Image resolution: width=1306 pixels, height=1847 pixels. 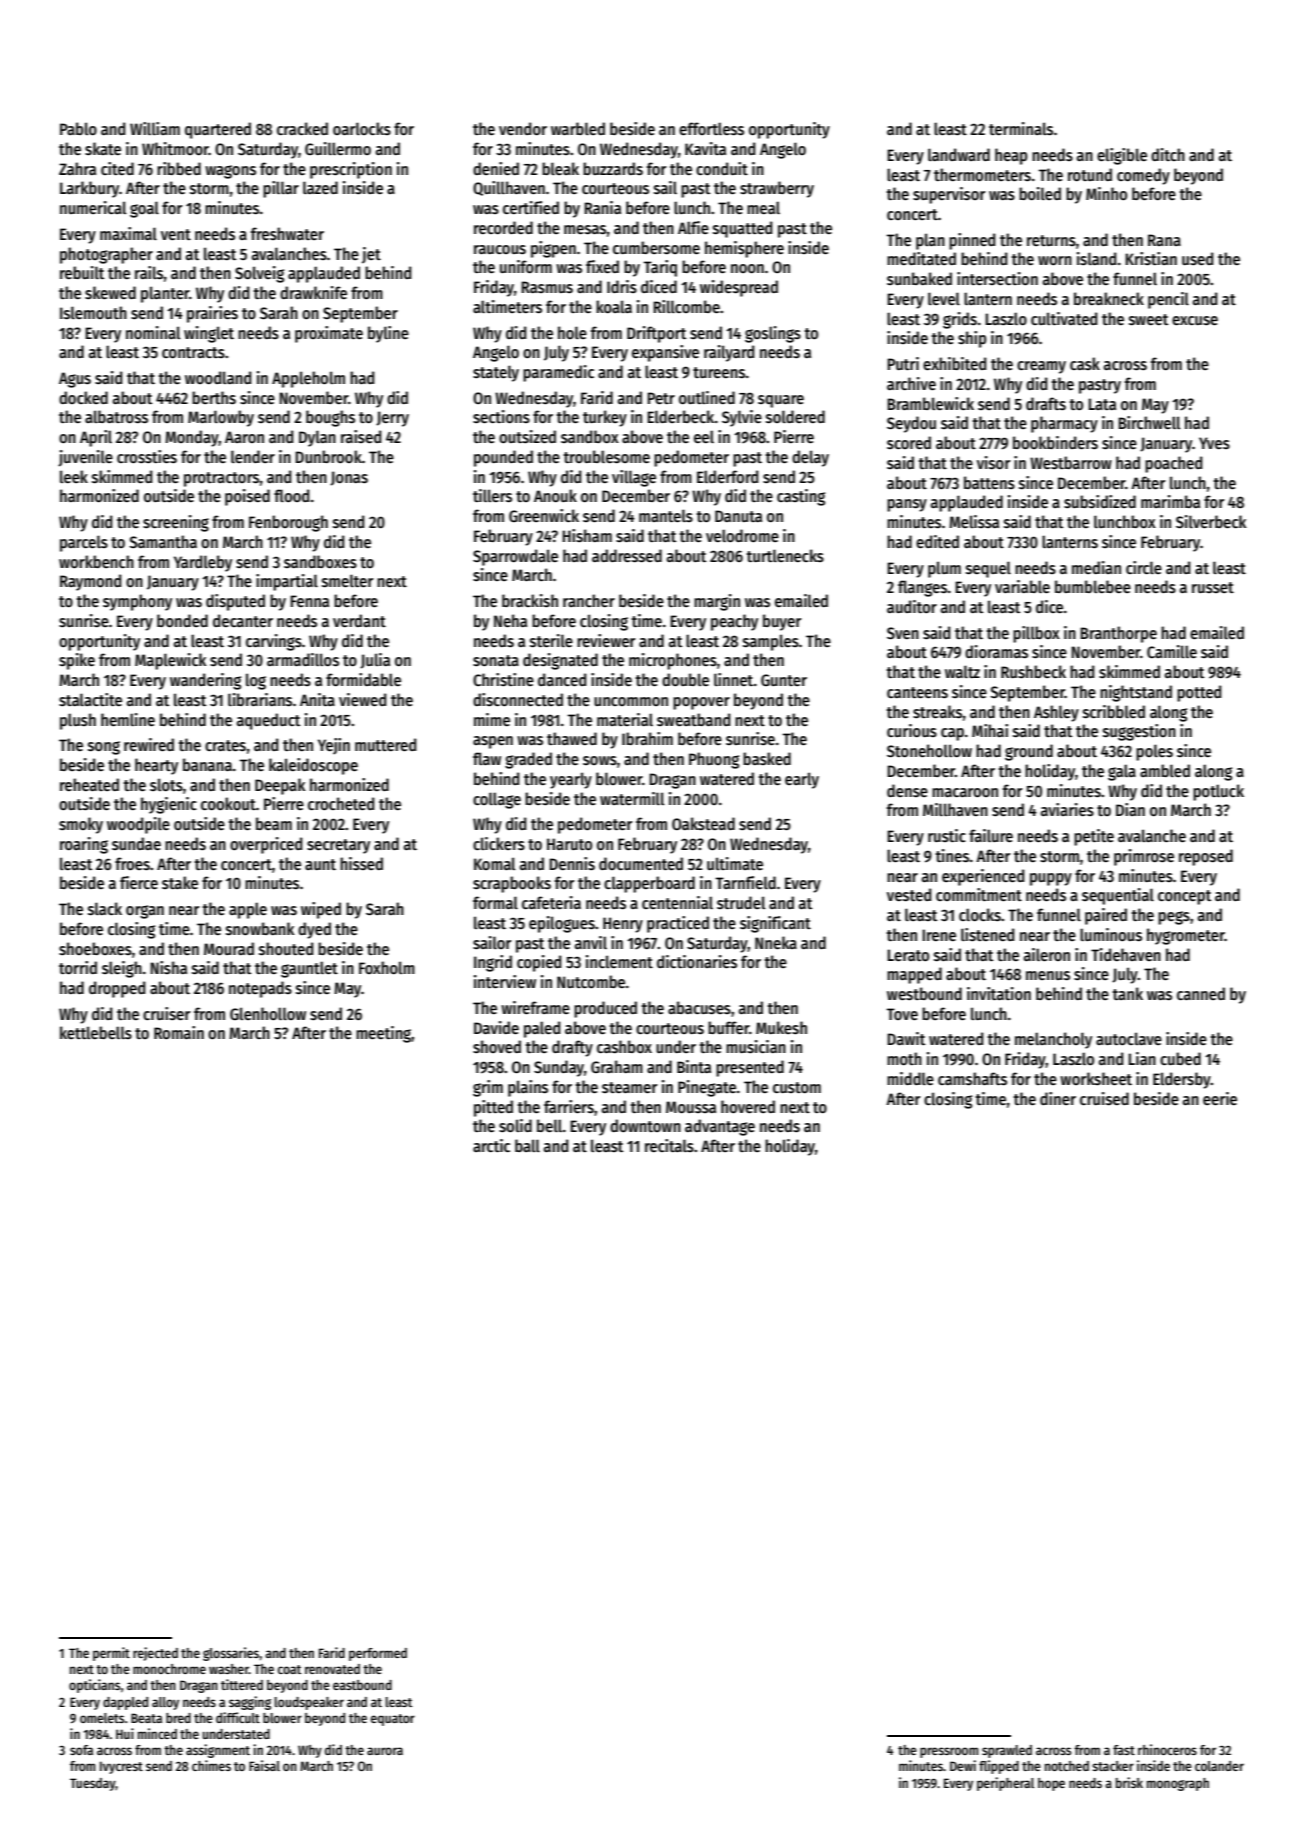 I want to click on Ivycrest, so click(x=121, y=1767).
